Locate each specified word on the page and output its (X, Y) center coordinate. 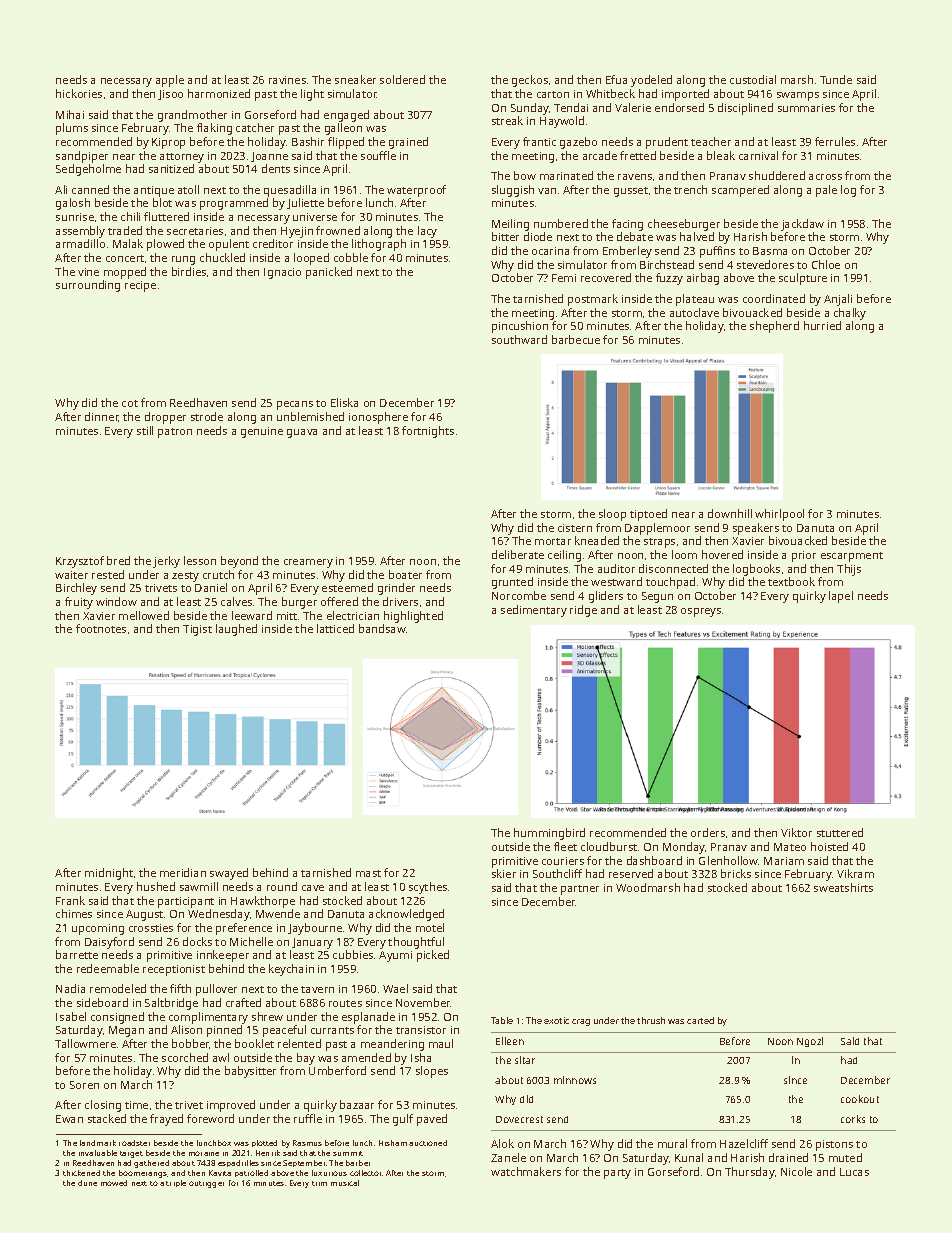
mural (672, 1143)
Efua (616, 79)
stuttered (840, 832)
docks (197, 941)
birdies (189, 271)
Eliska (344, 402)
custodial (753, 79)
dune (87, 1183)
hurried (822, 325)
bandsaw (382, 628)
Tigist (197, 630)
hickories (79, 93)
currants (332, 1030)
